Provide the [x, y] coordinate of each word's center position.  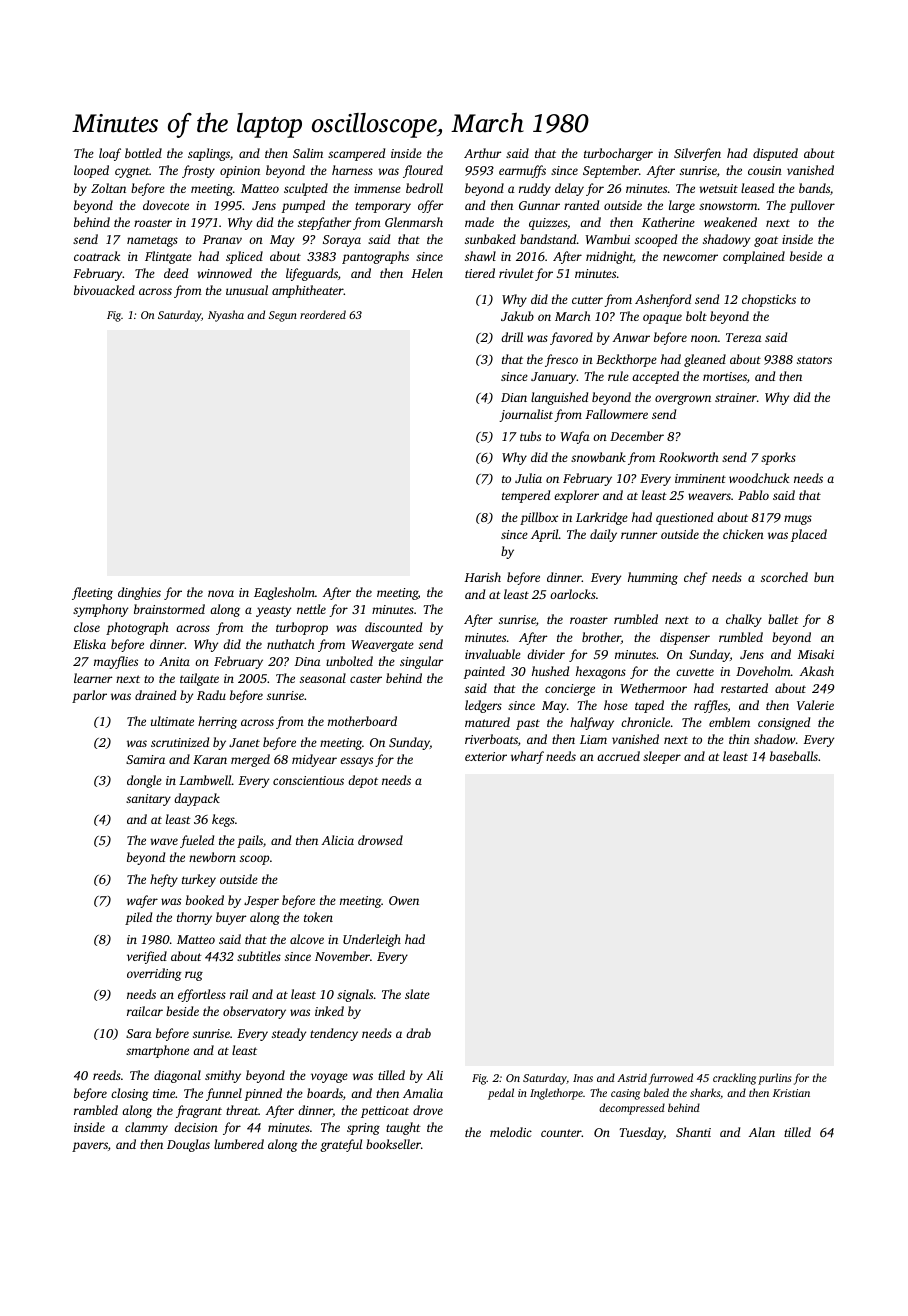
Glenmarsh [414, 222]
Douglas [188, 1145]
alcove [307, 939]
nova [221, 593]
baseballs [794, 756]
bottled [143, 153]
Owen [404, 900]
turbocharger [618, 154]
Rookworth [689, 457]
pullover [812, 206]
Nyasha [226, 316]
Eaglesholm [284, 593]
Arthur [482, 153]
